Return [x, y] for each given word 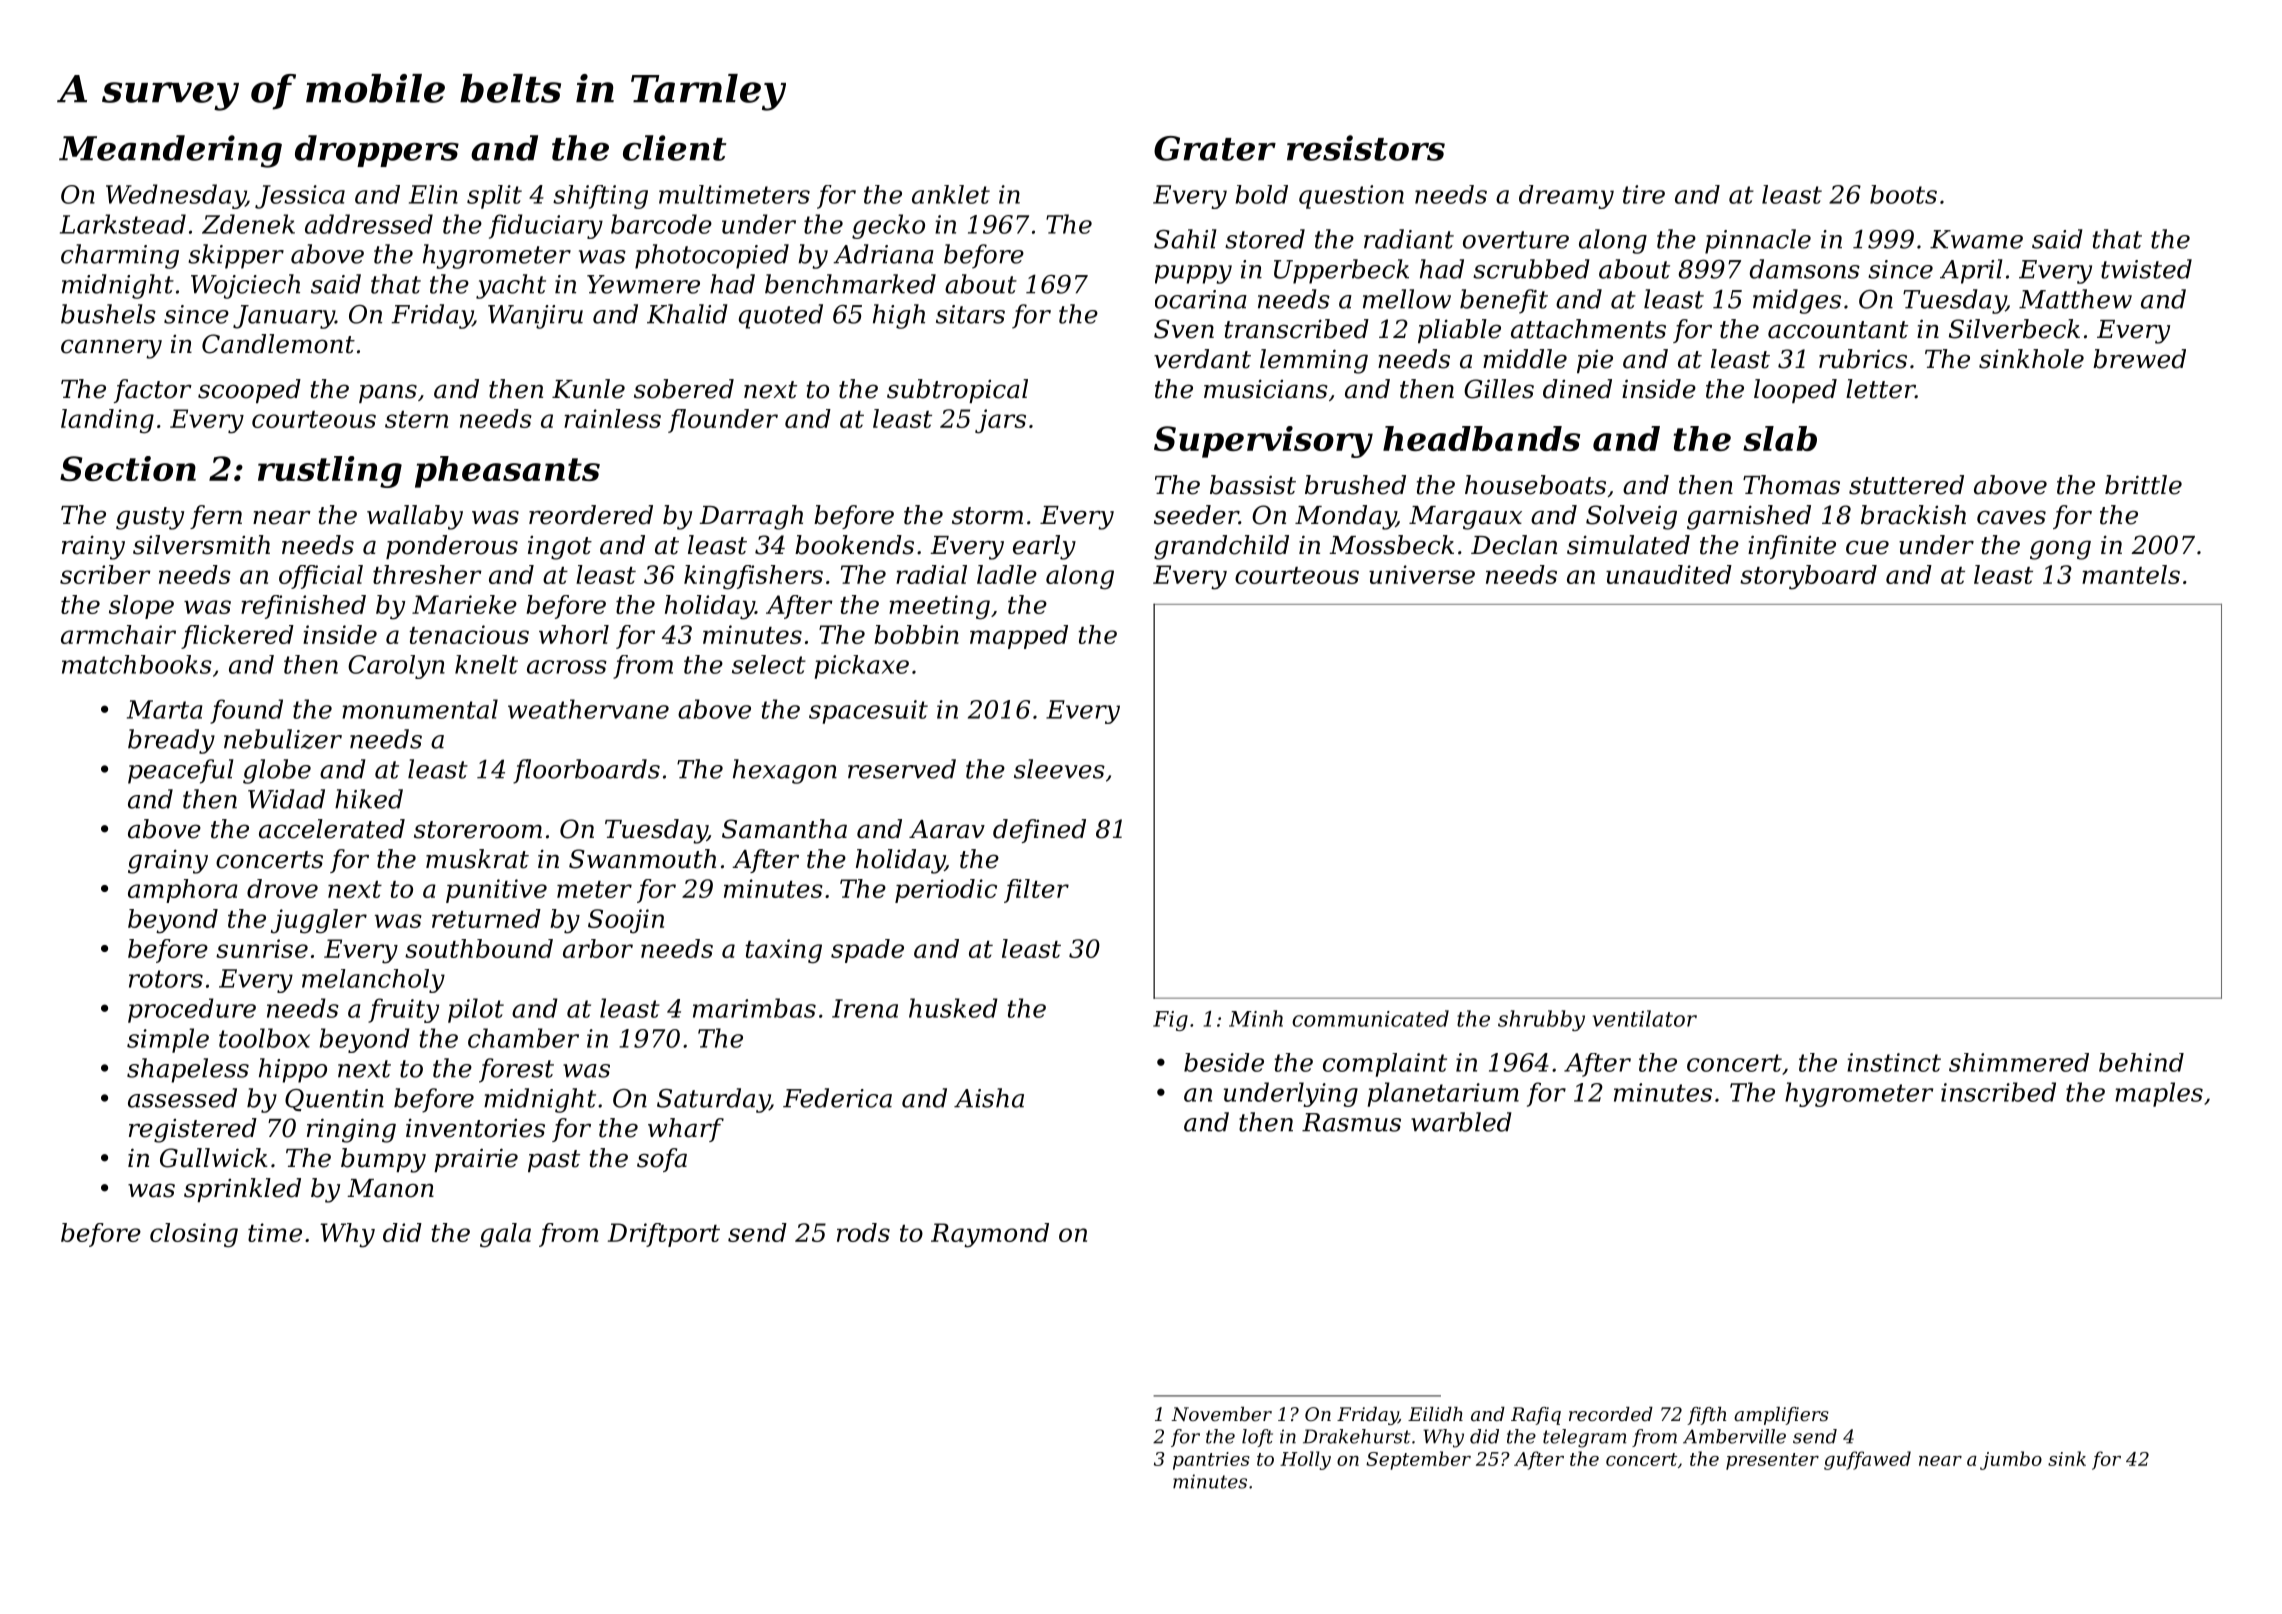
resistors [1366, 148]
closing [194, 1235]
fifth [1706, 1416]
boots [1903, 194]
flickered [237, 637]
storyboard [1808, 577]
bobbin [916, 634]
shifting [600, 197]
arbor [598, 948]
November [1221, 1414]
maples [2159, 1094]
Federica [837, 1098]
